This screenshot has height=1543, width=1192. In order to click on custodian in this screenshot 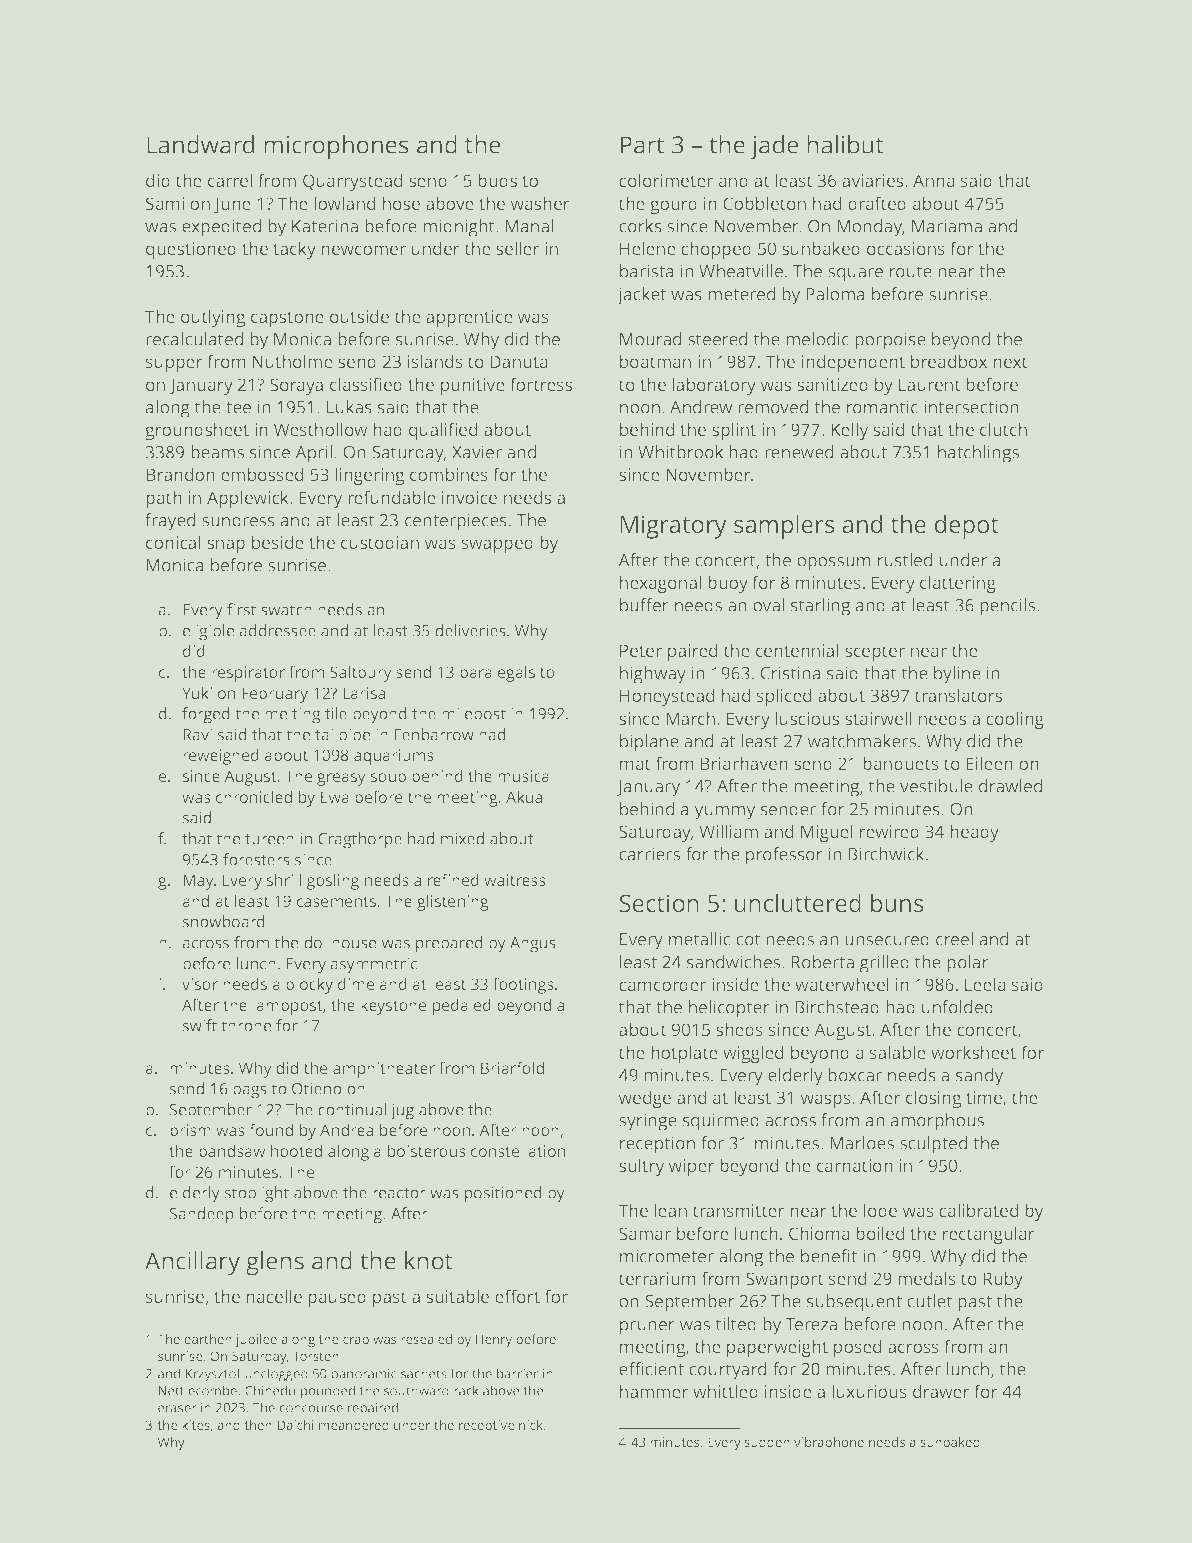, I will do `click(380, 542)`.
